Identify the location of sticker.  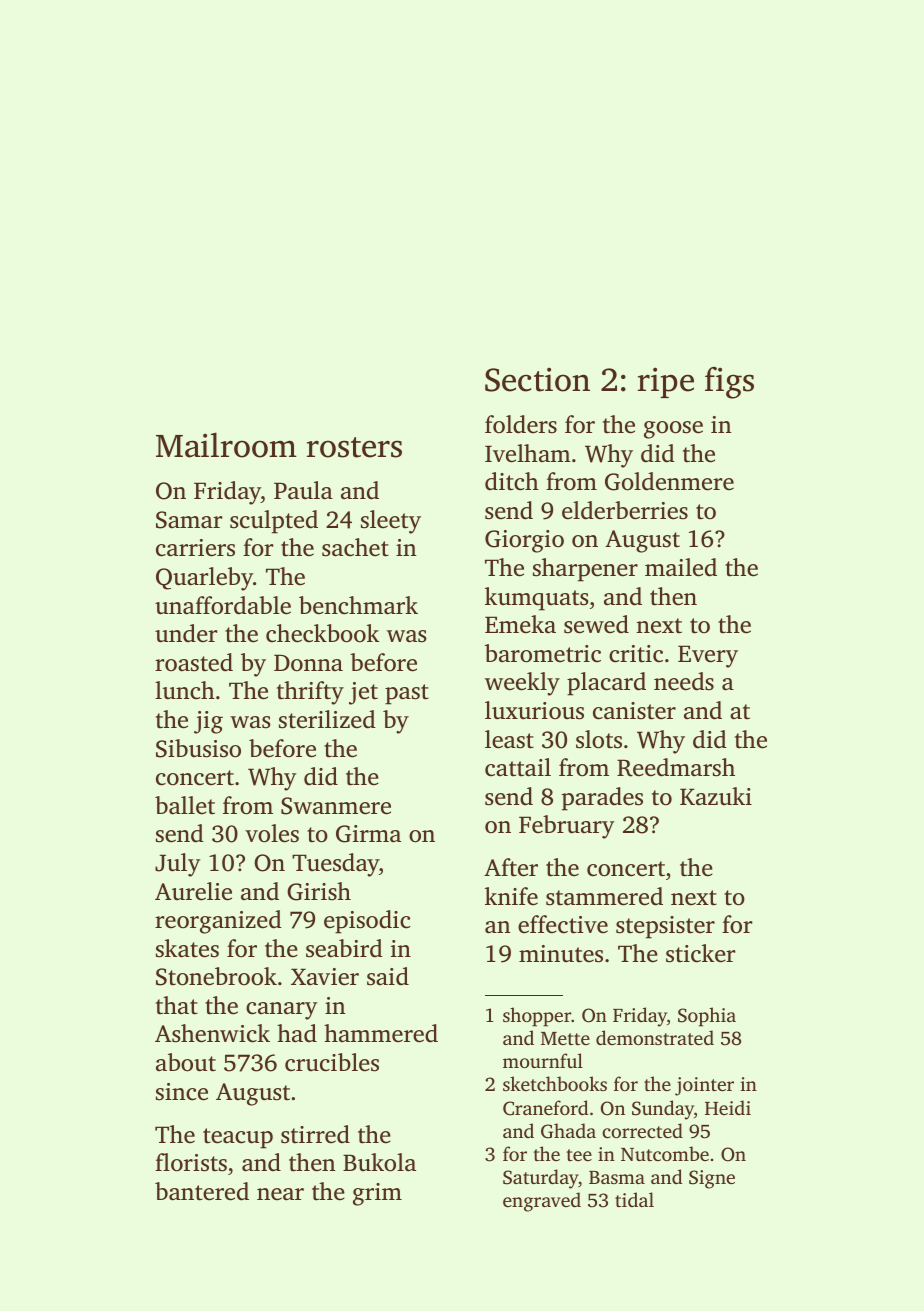
(700, 953).
